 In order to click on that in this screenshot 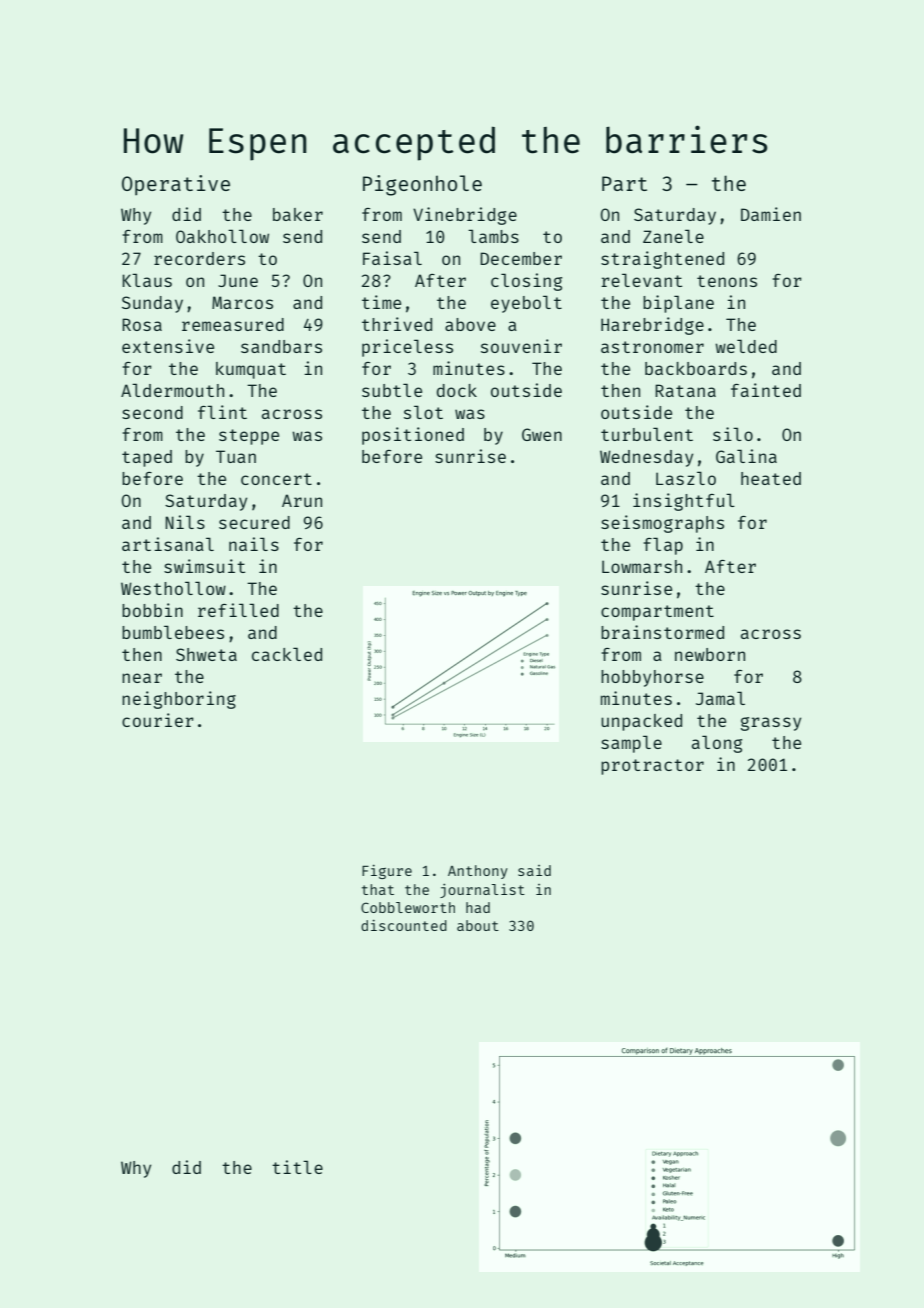, I will do `click(378, 889)`.
